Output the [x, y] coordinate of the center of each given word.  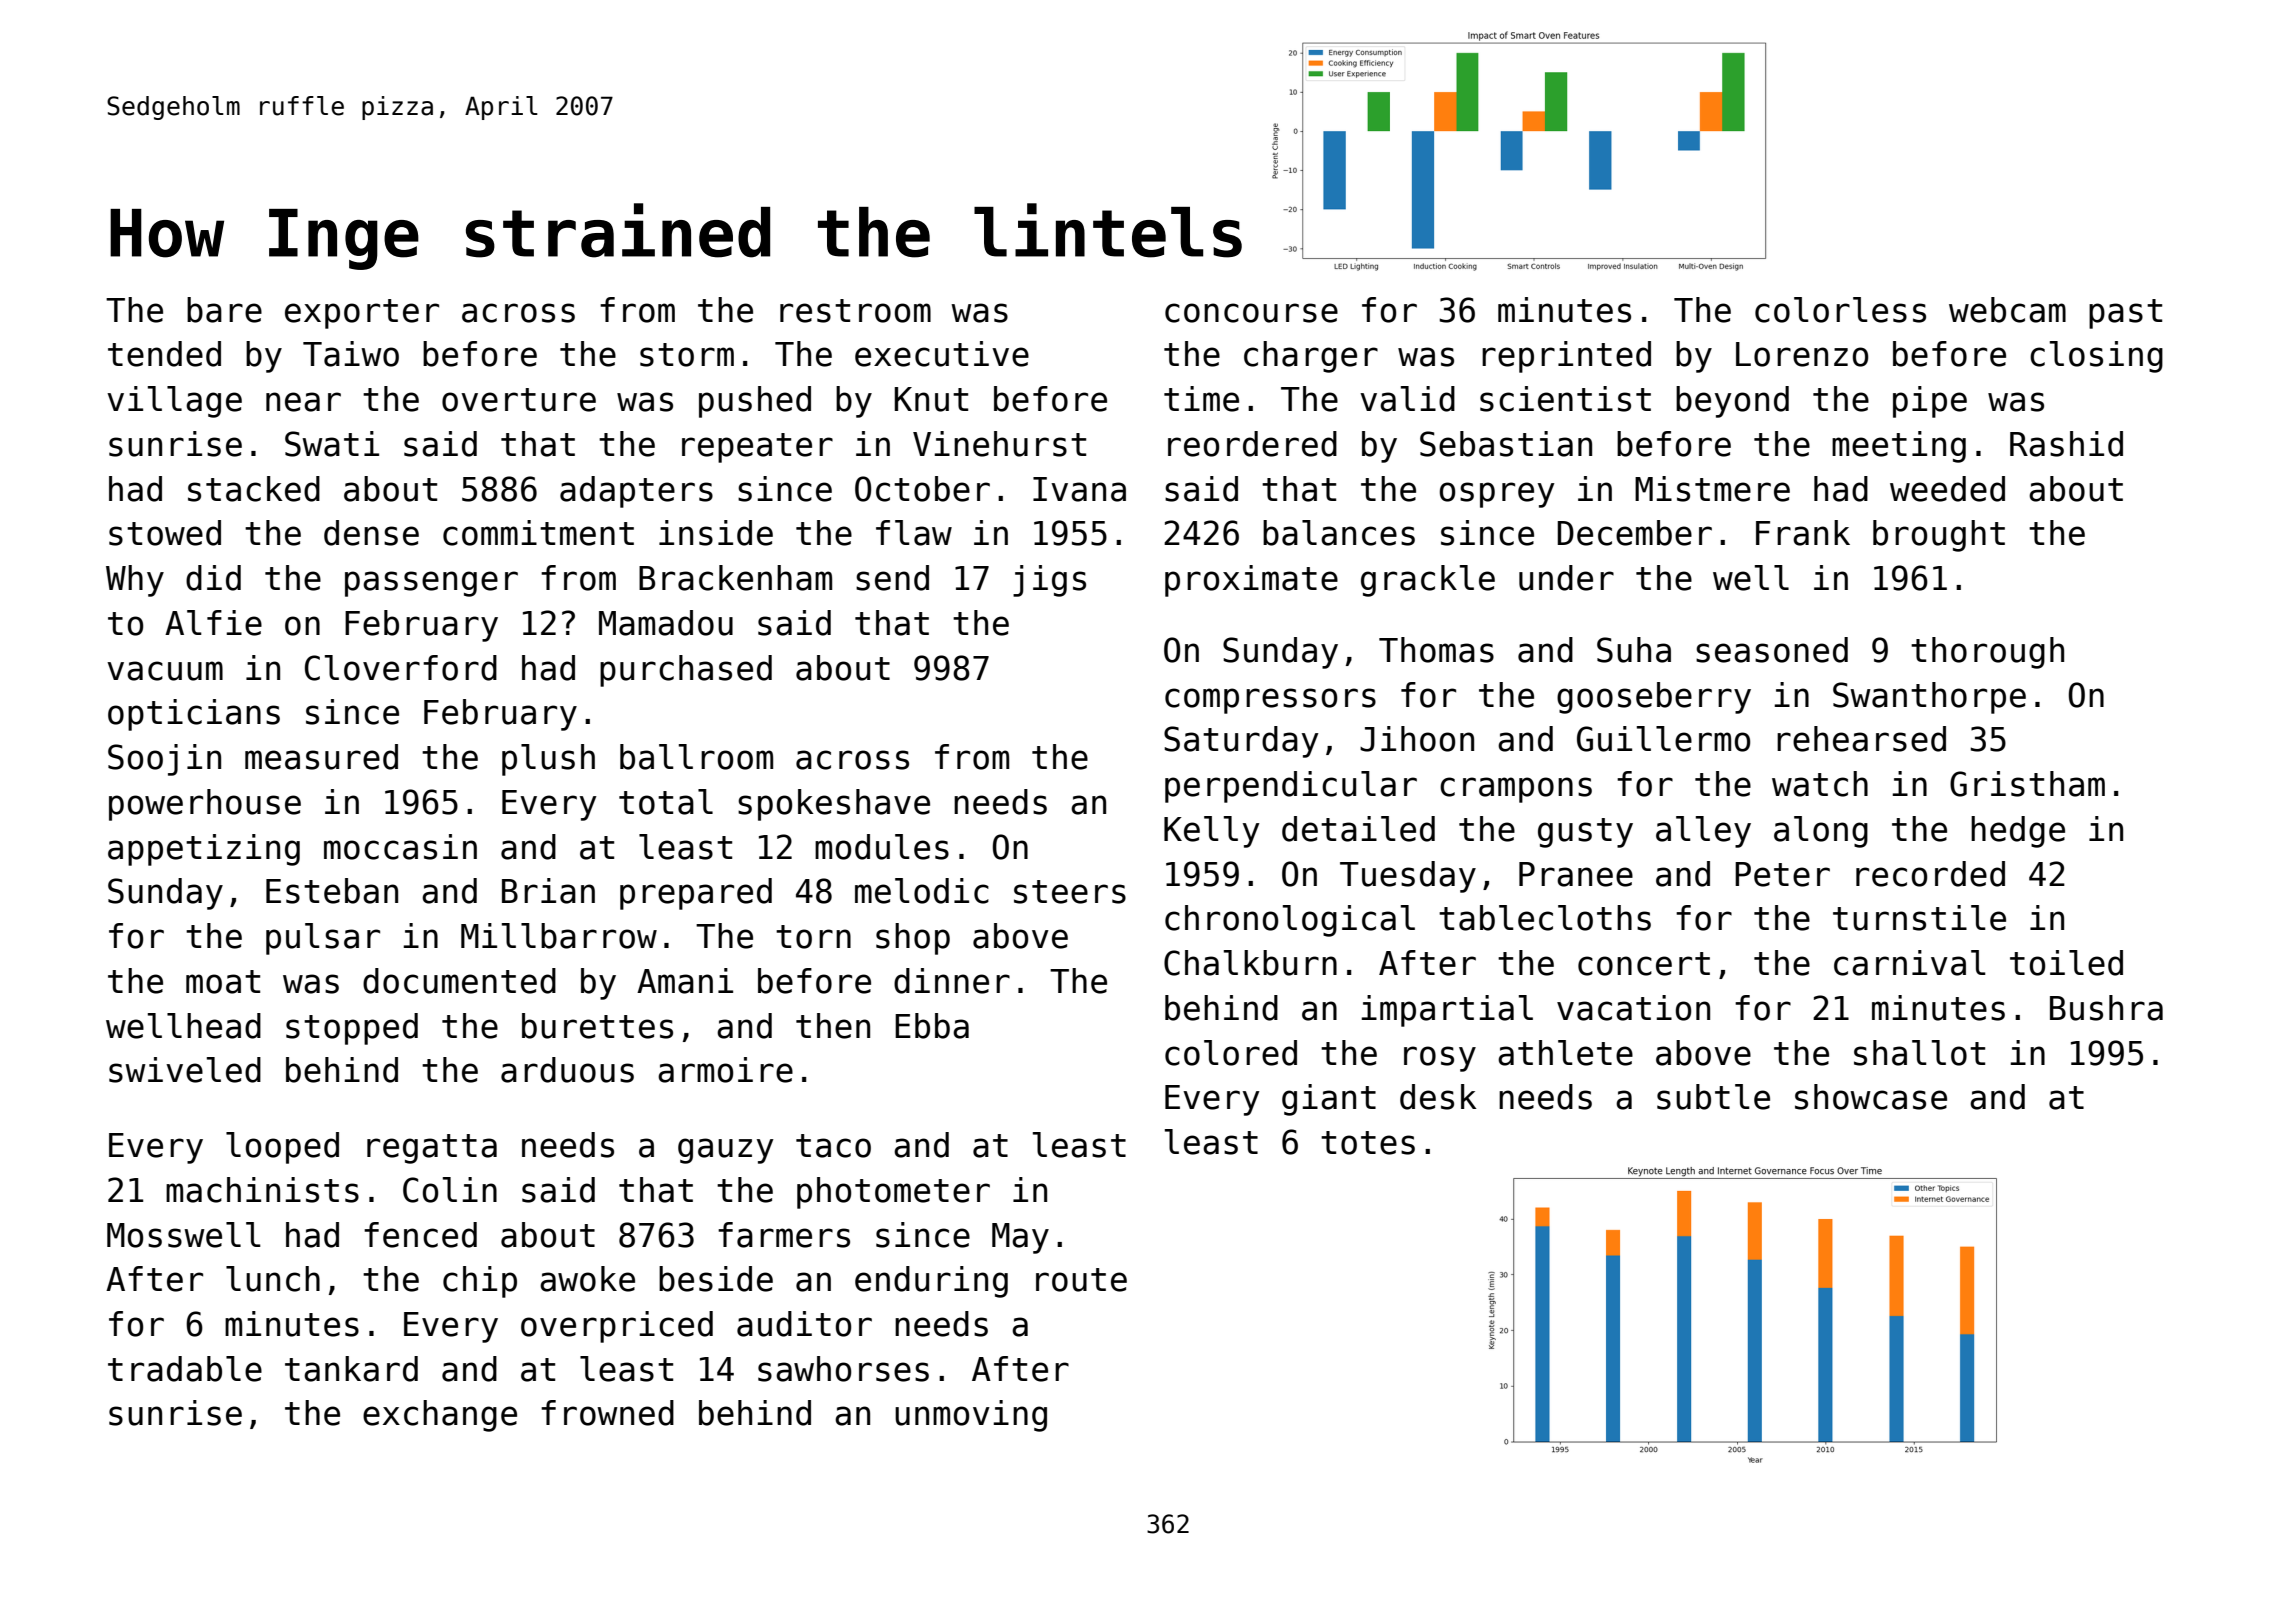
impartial [1447, 1011]
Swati [332, 444]
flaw [914, 533]
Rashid [2066, 444]
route [1081, 1280]
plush [548, 760]
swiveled [185, 1070]
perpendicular [1291, 787]
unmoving [971, 1416]
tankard [351, 1369]
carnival [1910, 963]
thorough [1987, 653]
